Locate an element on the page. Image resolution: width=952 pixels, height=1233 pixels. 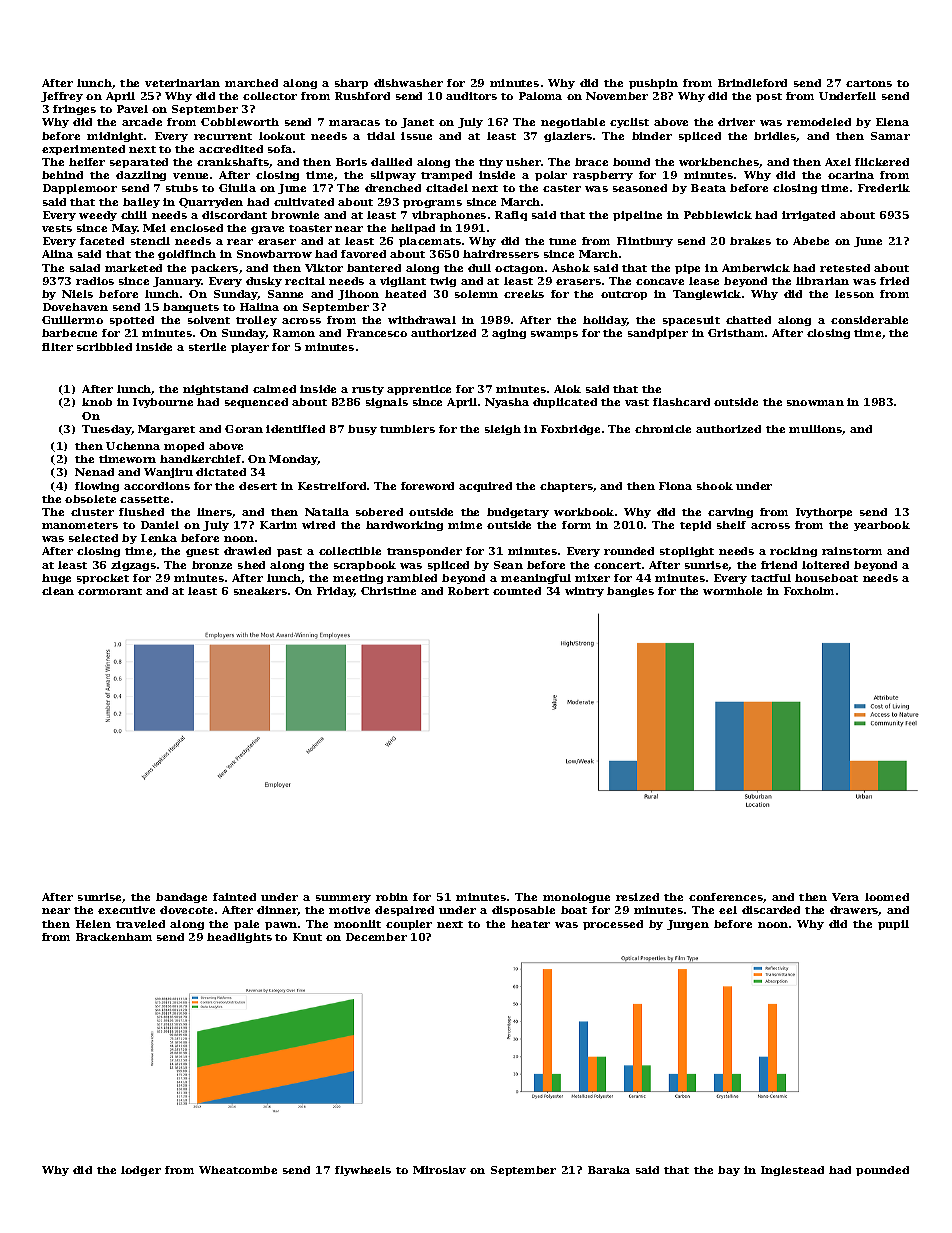
Brackenham is located at coordinates (114, 937).
